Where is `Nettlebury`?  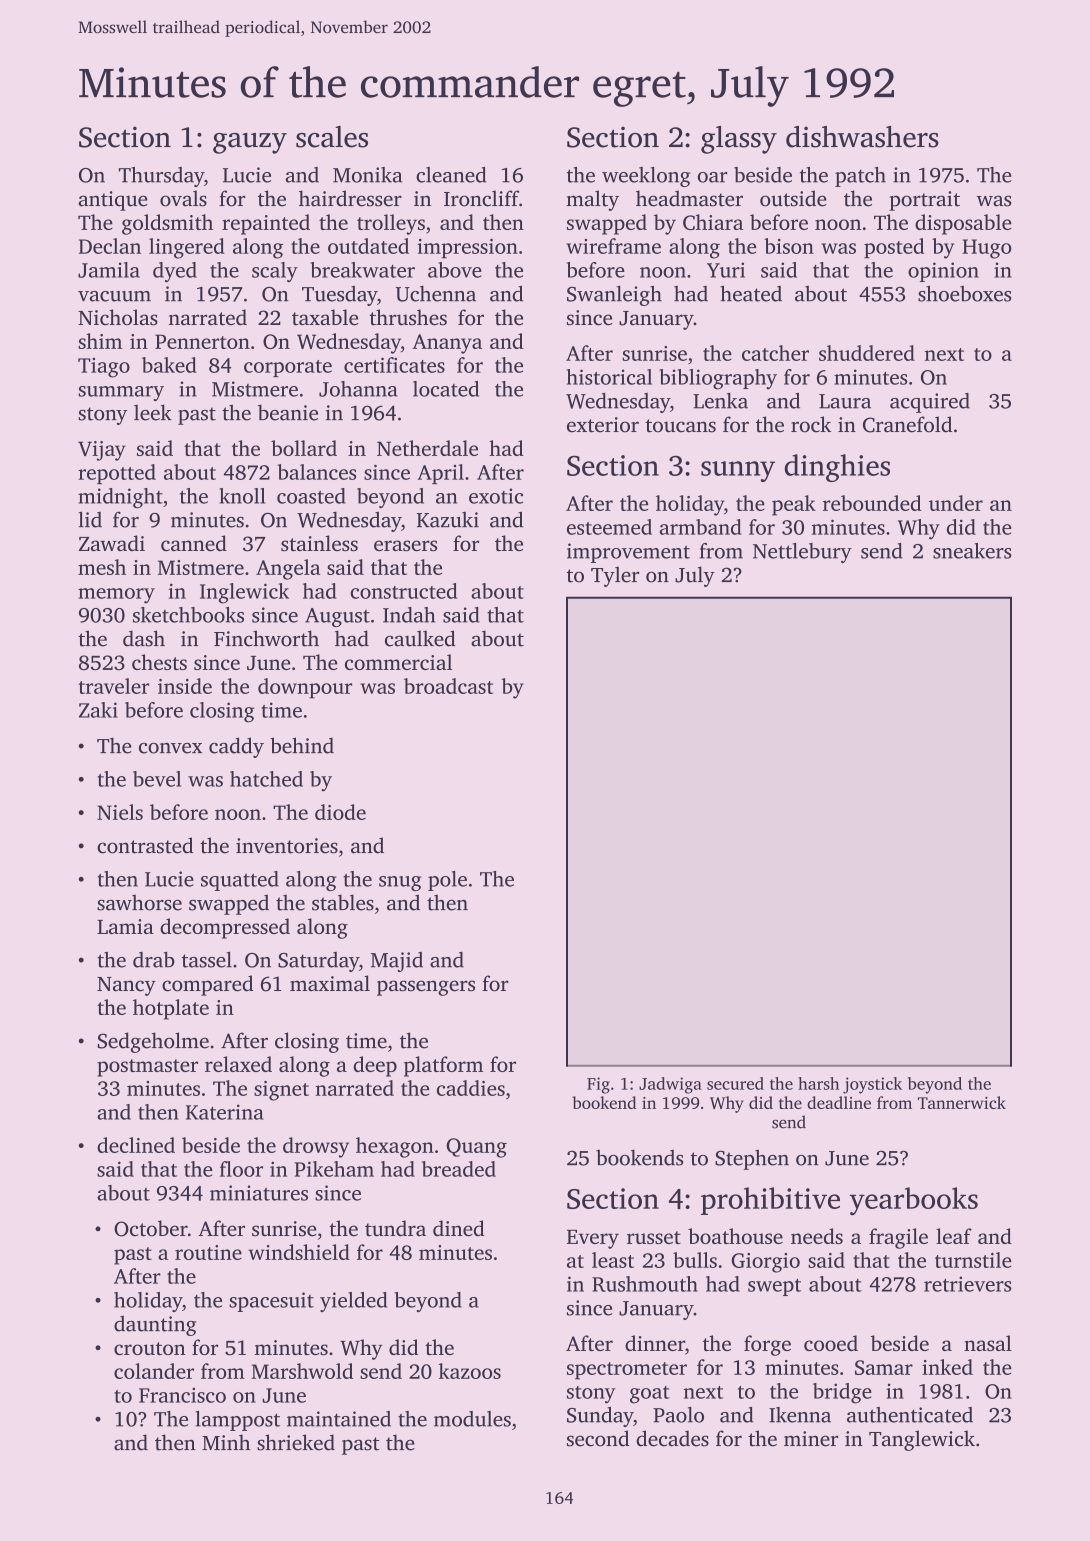 Nettlebury is located at coordinates (802, 553).
